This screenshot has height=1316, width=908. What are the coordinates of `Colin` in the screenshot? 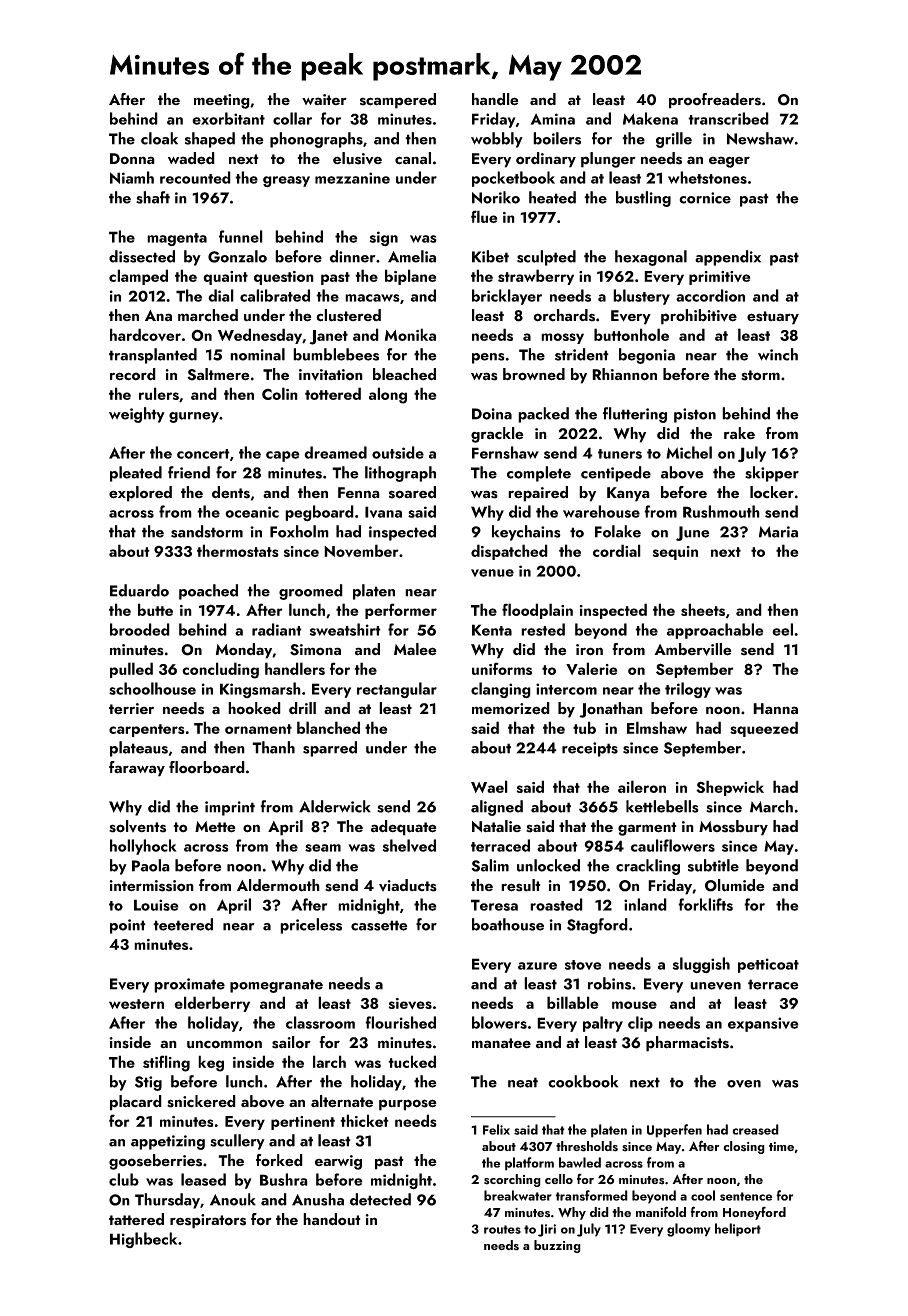 It's located at (280, 393).
